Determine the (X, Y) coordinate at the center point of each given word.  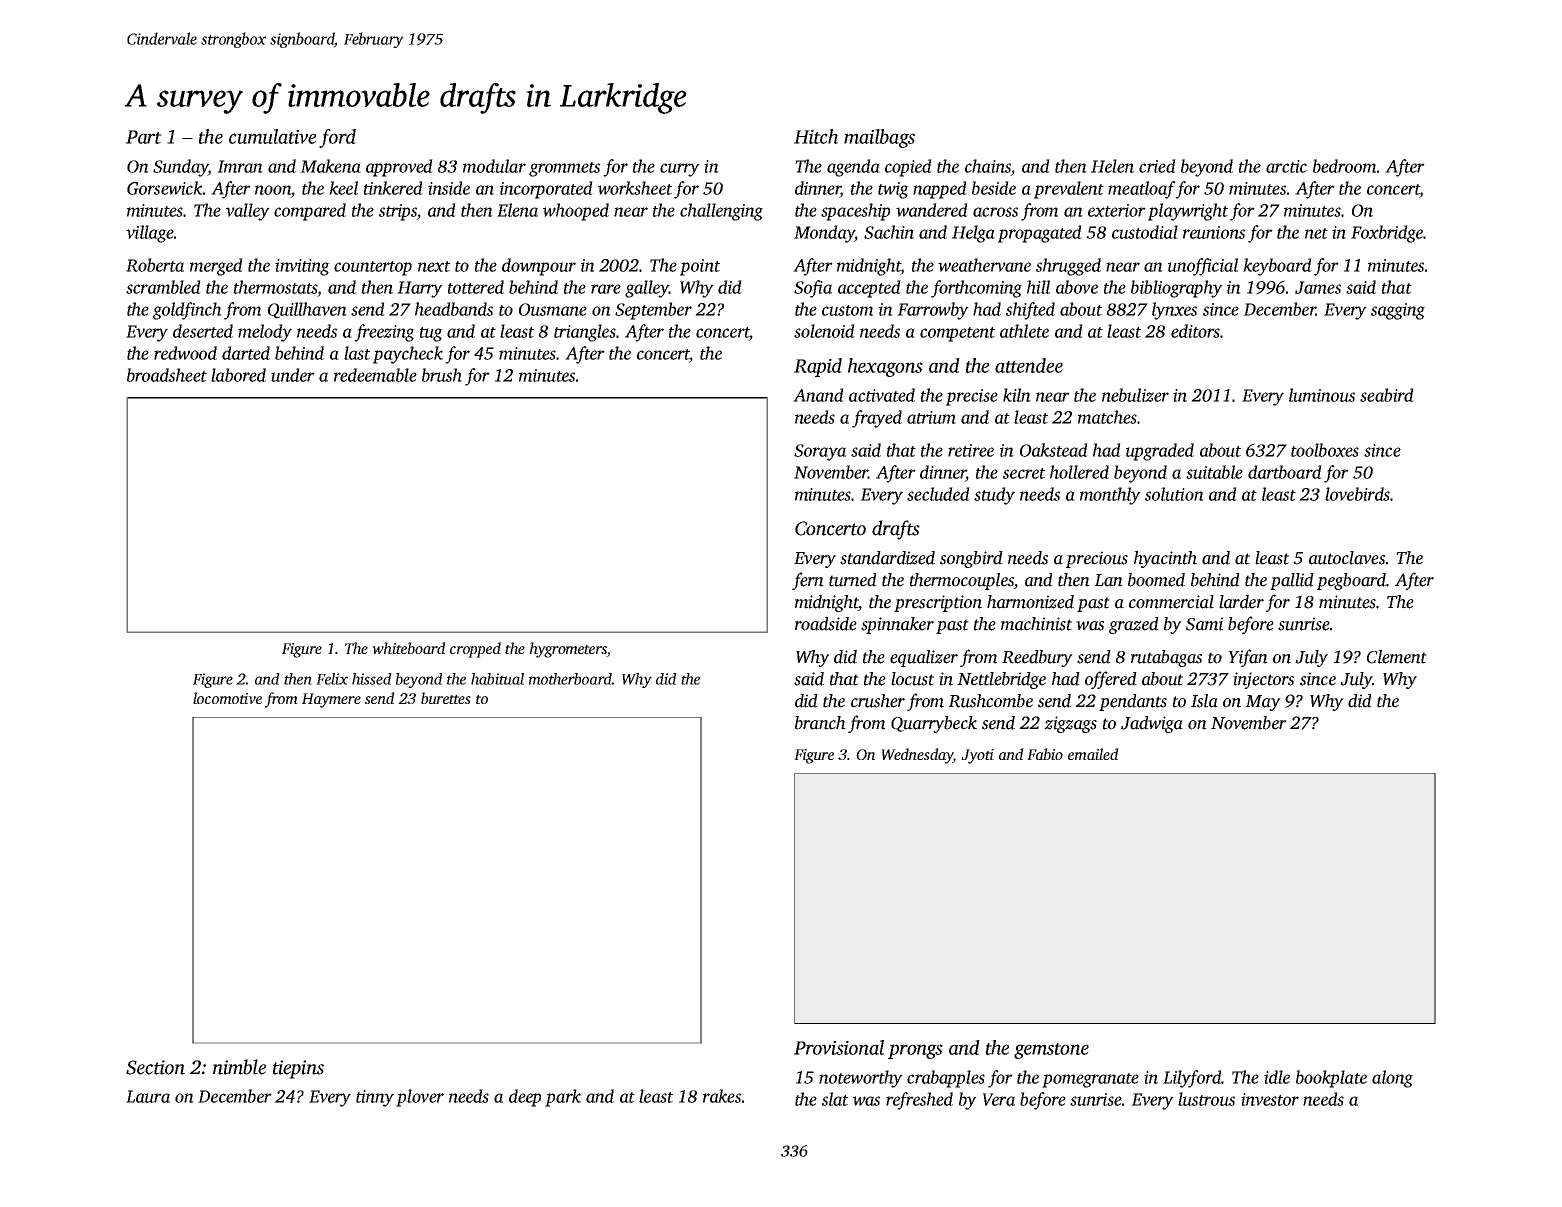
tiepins (298, 1069)
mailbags (879, 138)
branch (820, 723)
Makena (330, 166)
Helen (1112, 166)
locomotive (227, 698)
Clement (1397, 657)
